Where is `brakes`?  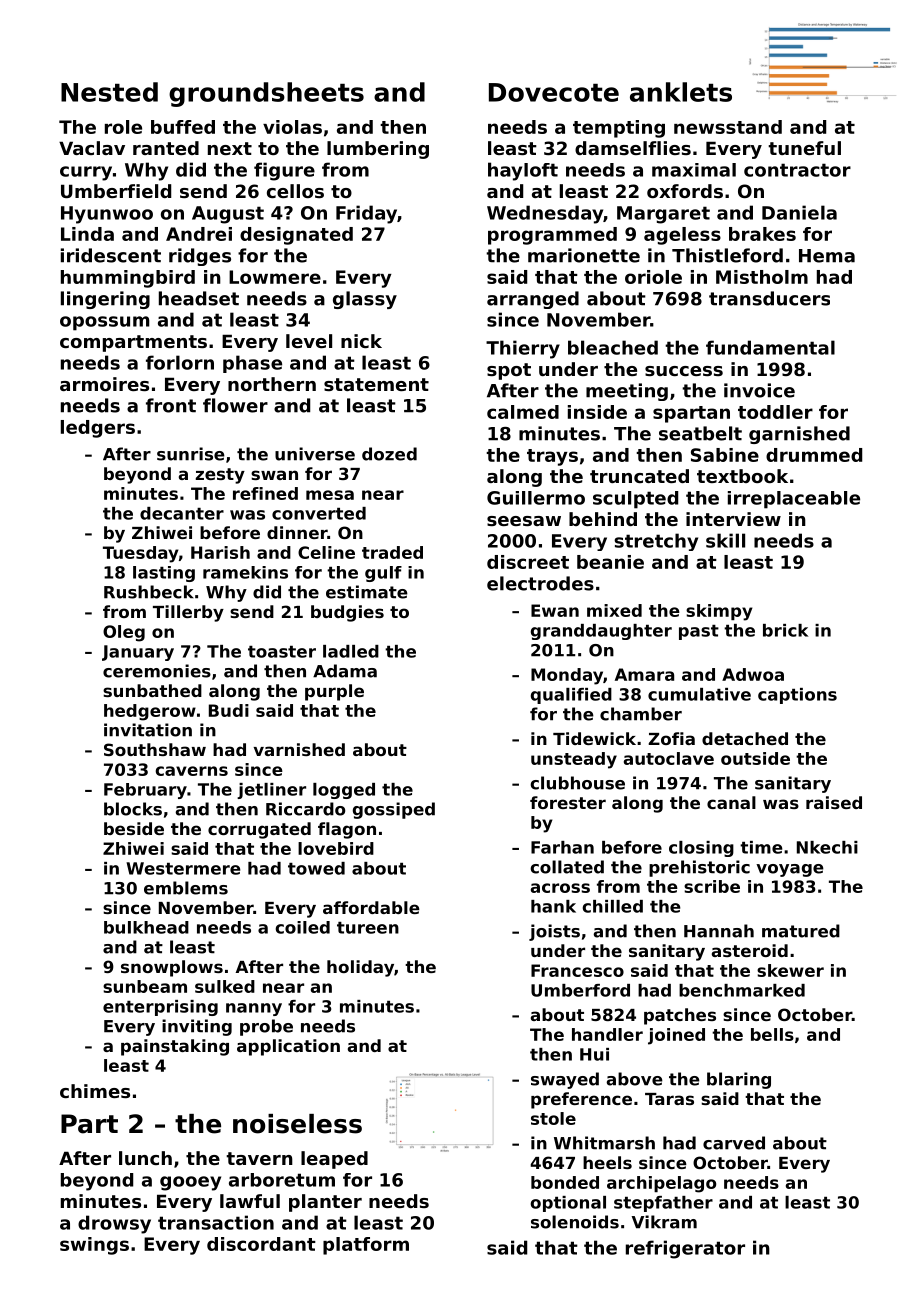
brakes is located at coordinates (762, 234).
